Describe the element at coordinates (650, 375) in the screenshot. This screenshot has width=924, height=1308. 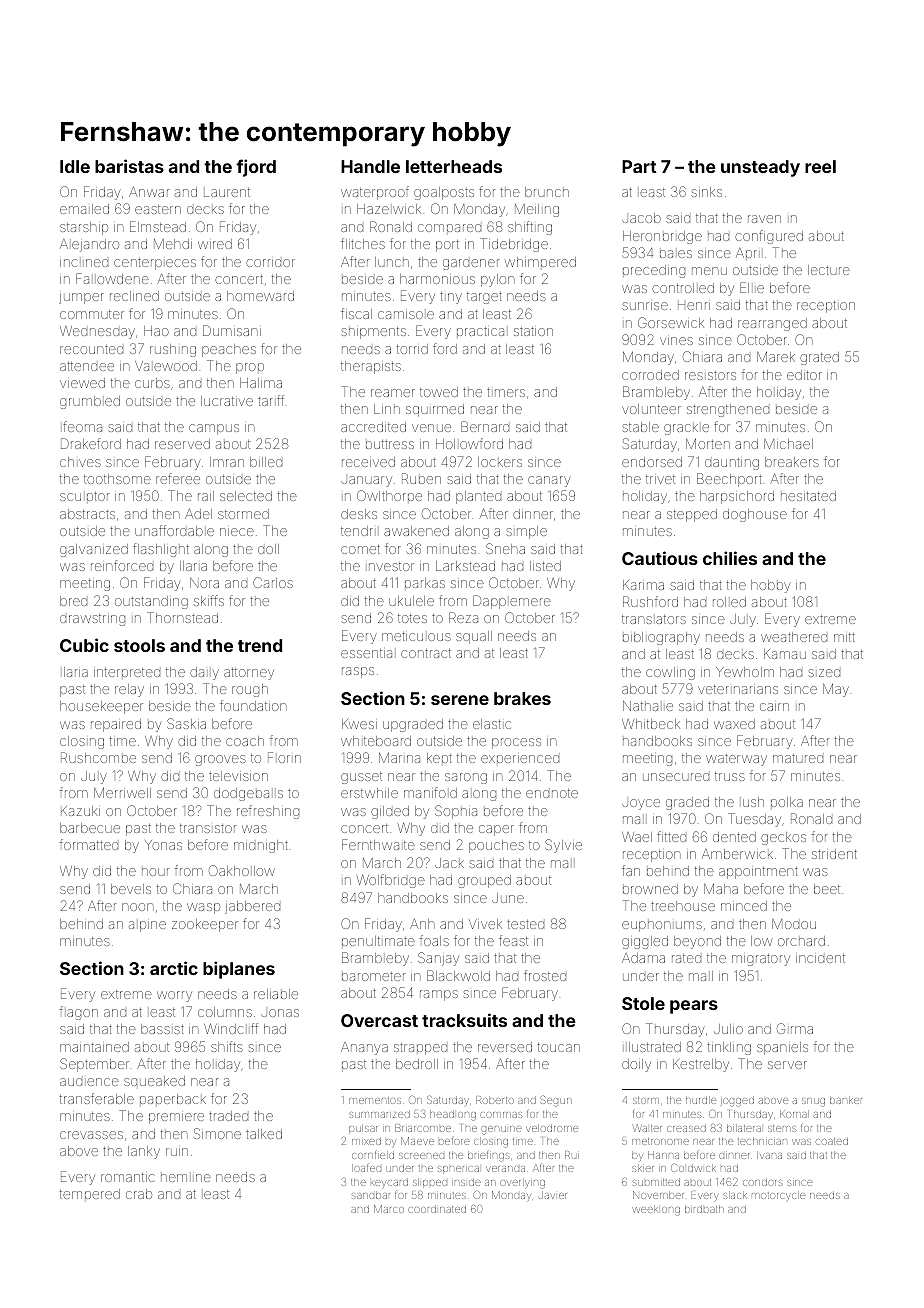
I see `corroded` at that location.
